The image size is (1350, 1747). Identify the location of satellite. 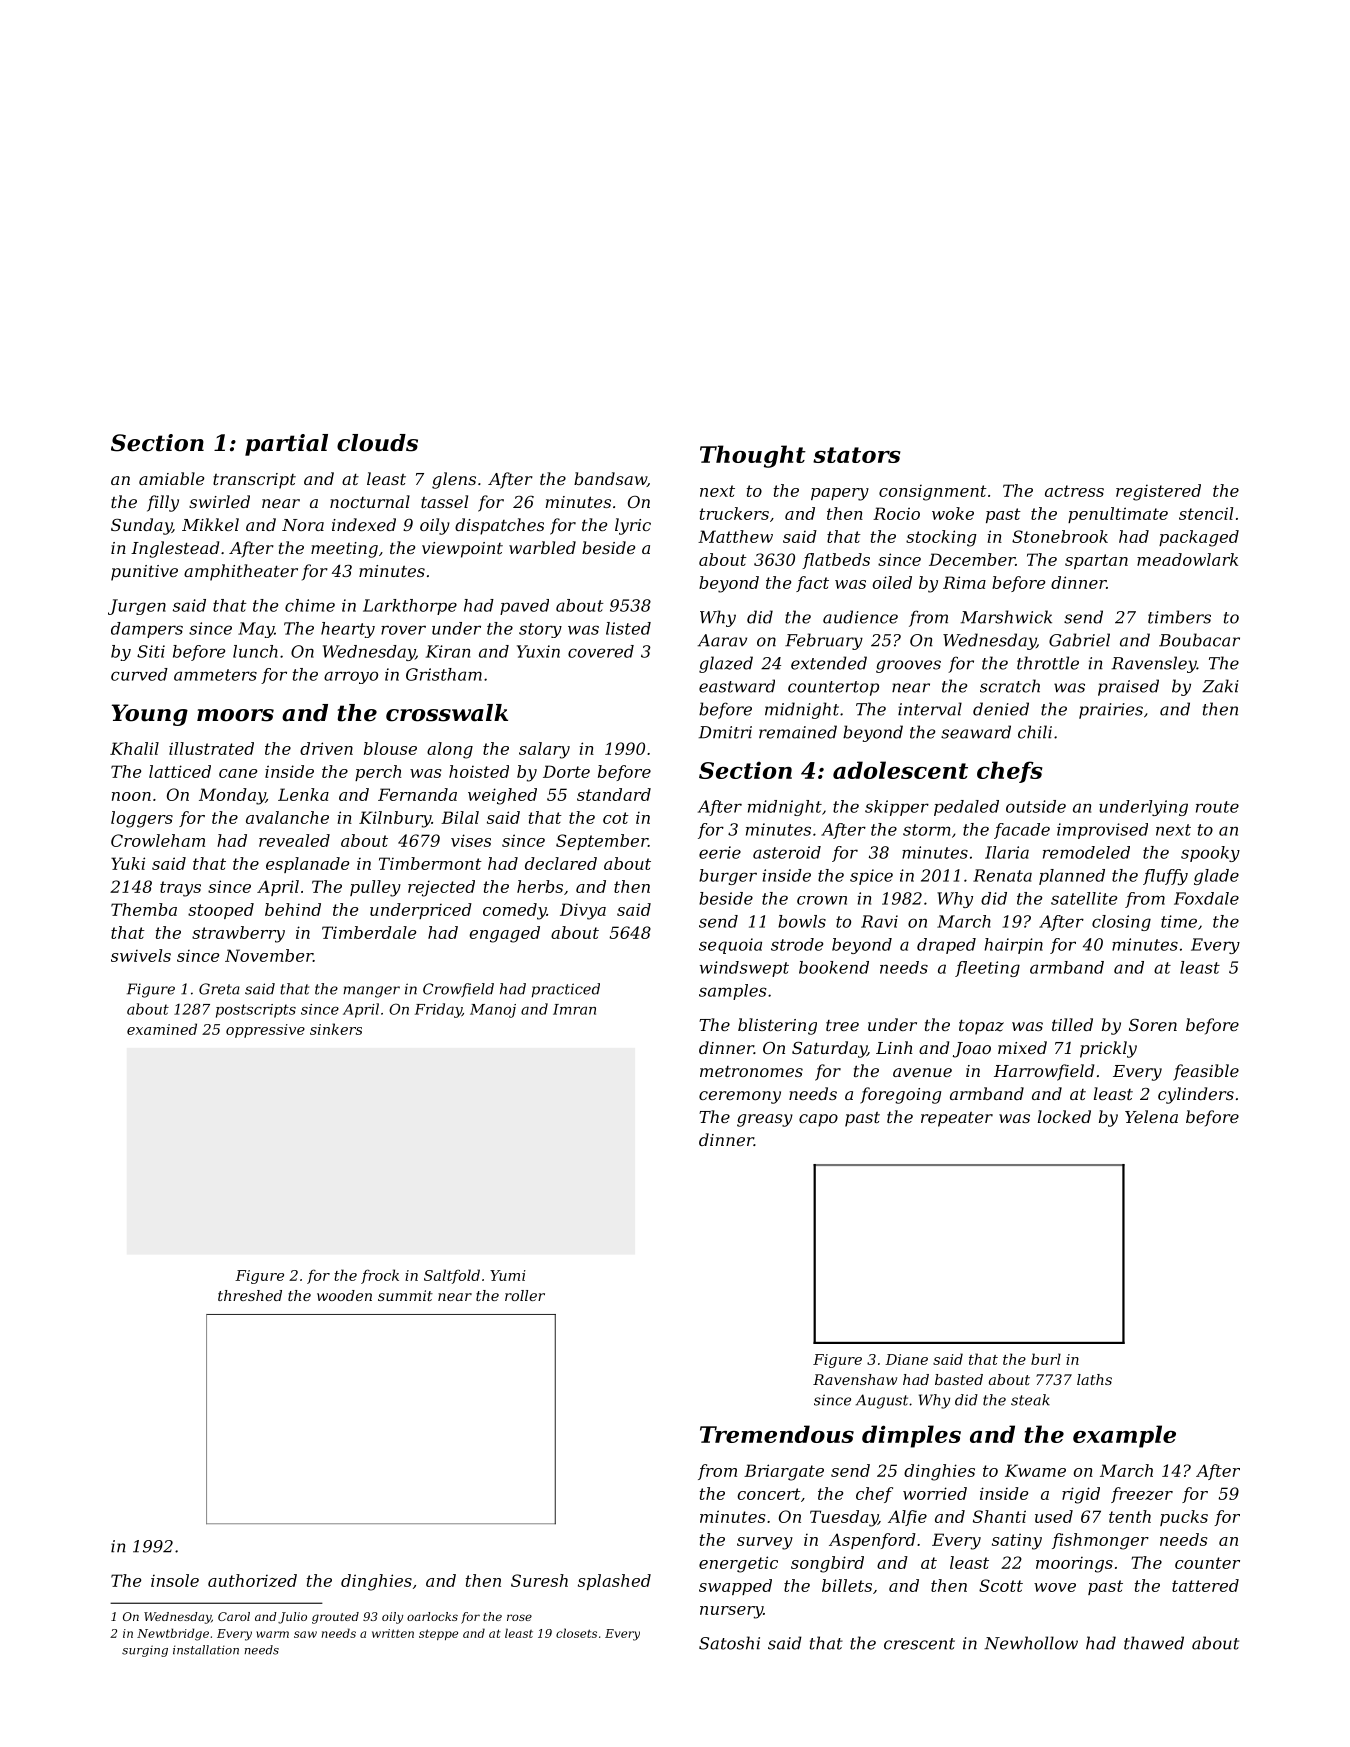
(1084, 898).
